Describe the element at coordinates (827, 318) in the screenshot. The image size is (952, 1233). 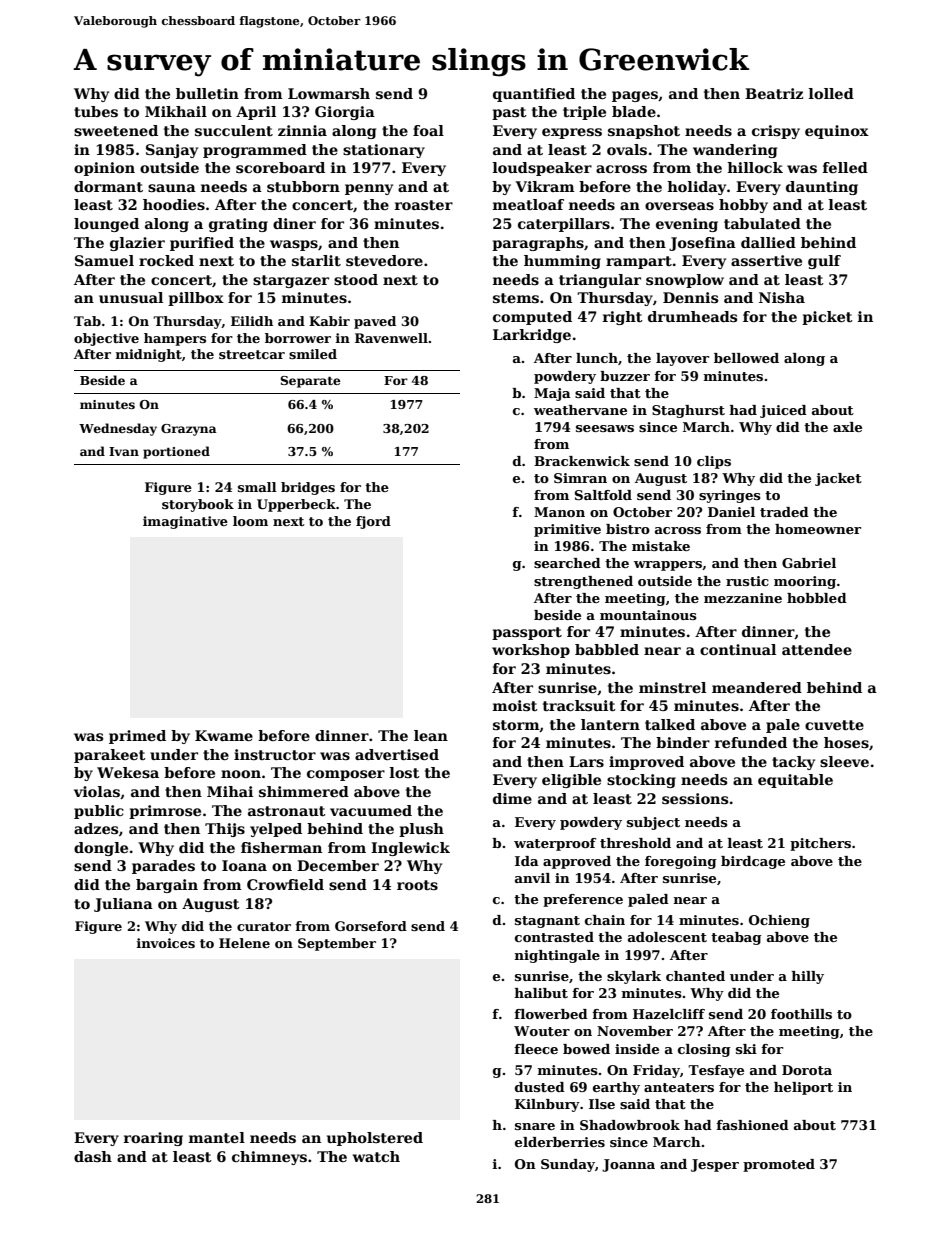
I see `picket` at that location.
